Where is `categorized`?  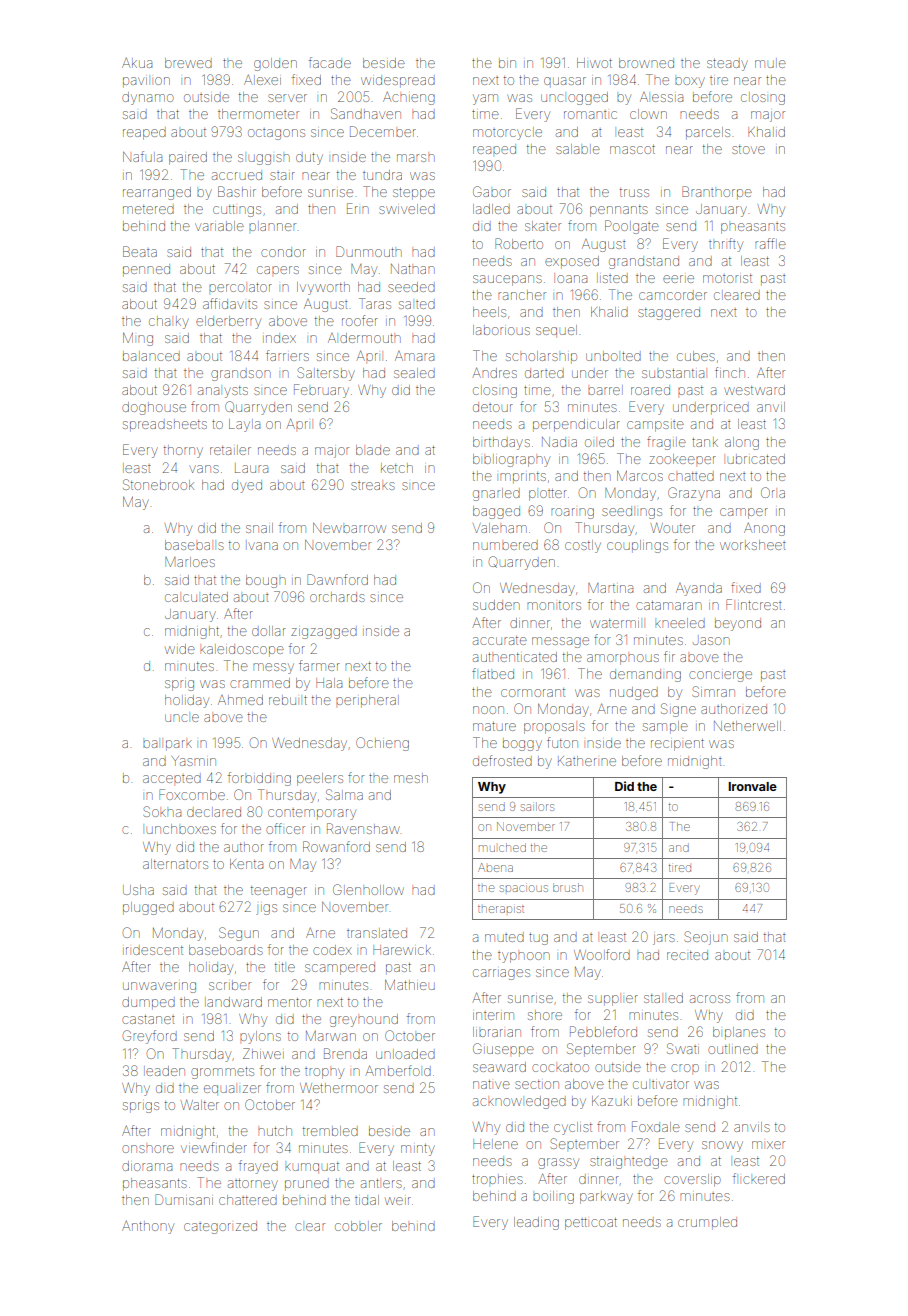
categorized is located at coordinates (220, 1227).
